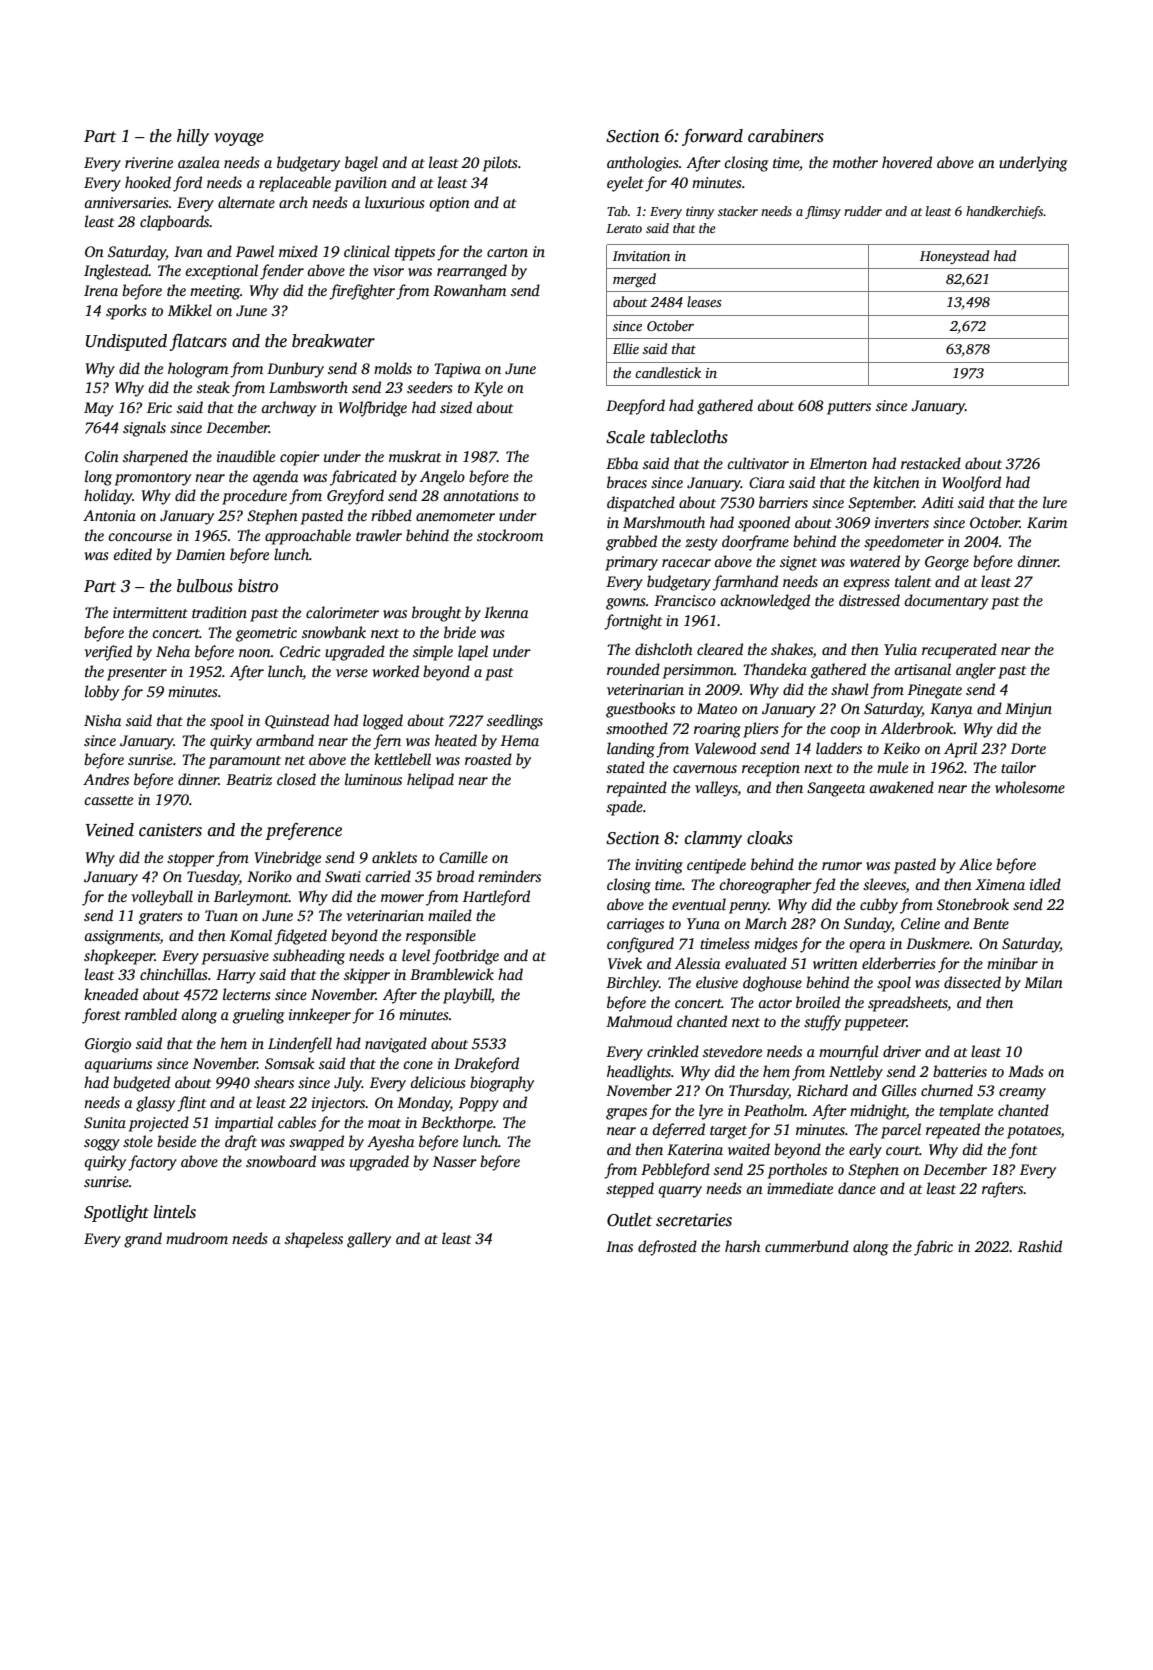 Image resolution: width=1153 pixels, height=1670 pixels. What do you see at coordinates (697, 963) in the screenshot?
I see `Alessia` at bounding box center [697, 963].
